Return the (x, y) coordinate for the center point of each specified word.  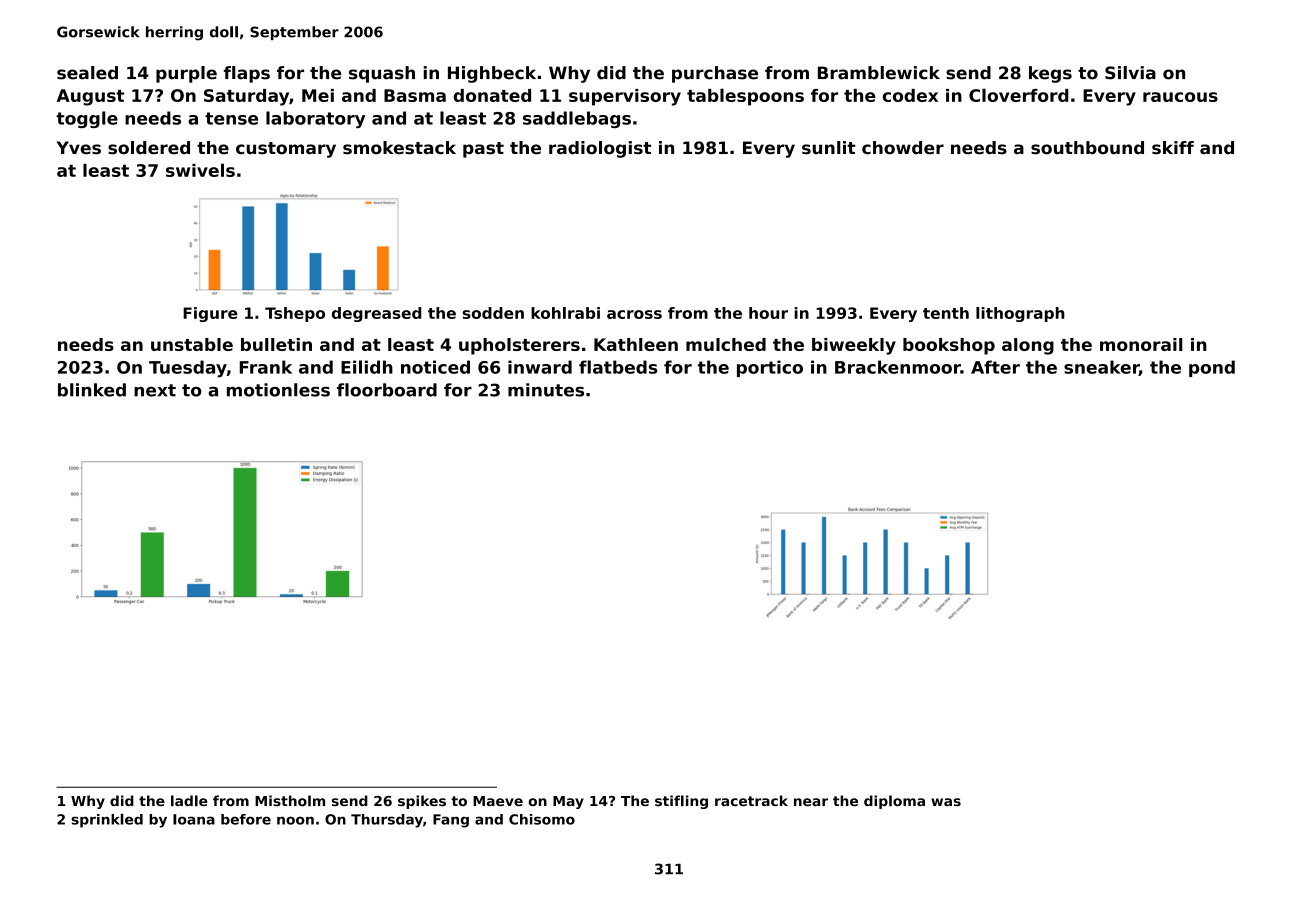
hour (768, 313)
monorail (1141, 344)
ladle (189, 801)
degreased (376, 314)
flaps (247, 74)
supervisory (625, 97)
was (946, 802)
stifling (681, 802)
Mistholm (290, 801)
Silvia (1130, 73)
